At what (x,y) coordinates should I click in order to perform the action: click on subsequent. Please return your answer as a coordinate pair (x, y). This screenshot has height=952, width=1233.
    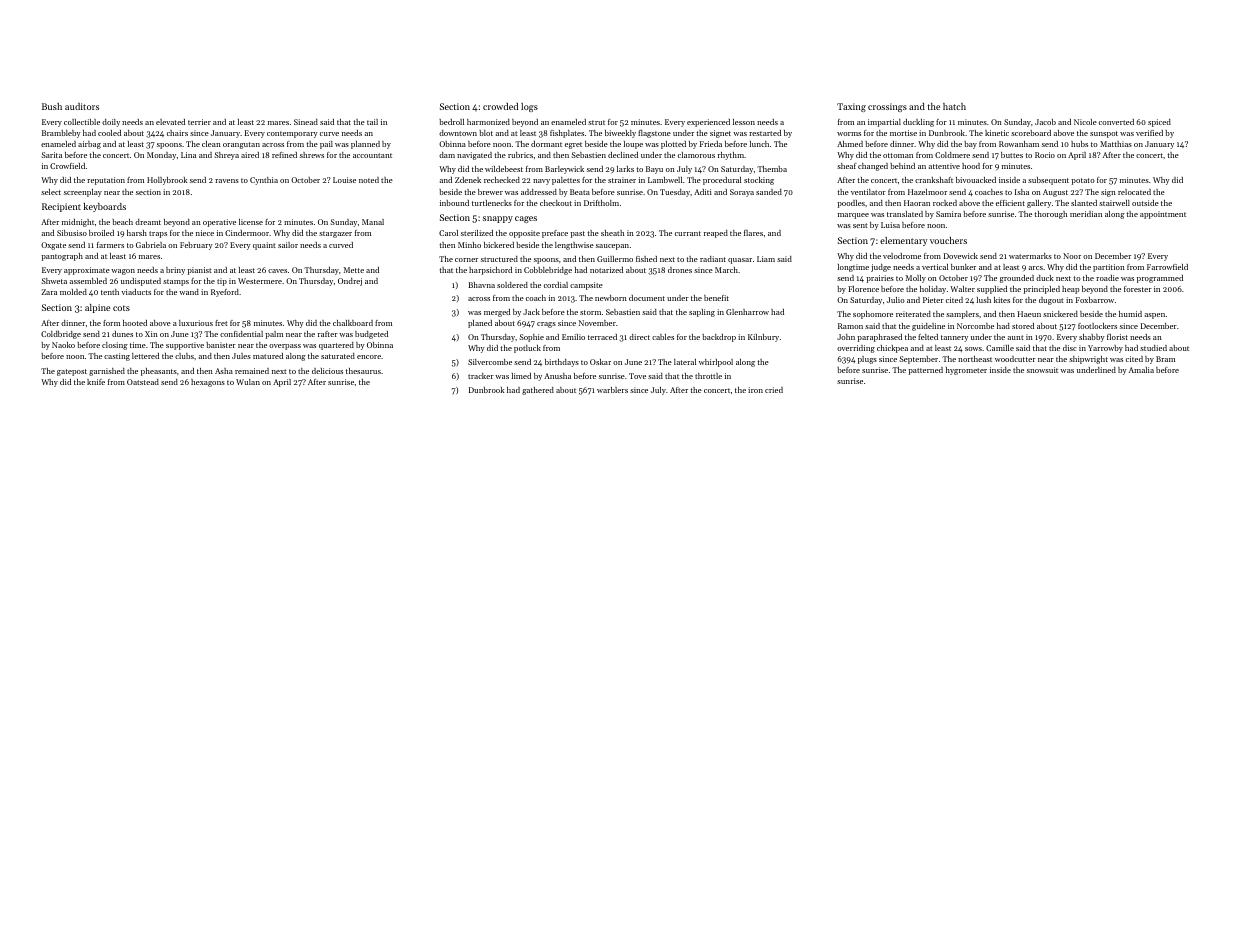
    Looking at the image, I should click on (1048, 181).
